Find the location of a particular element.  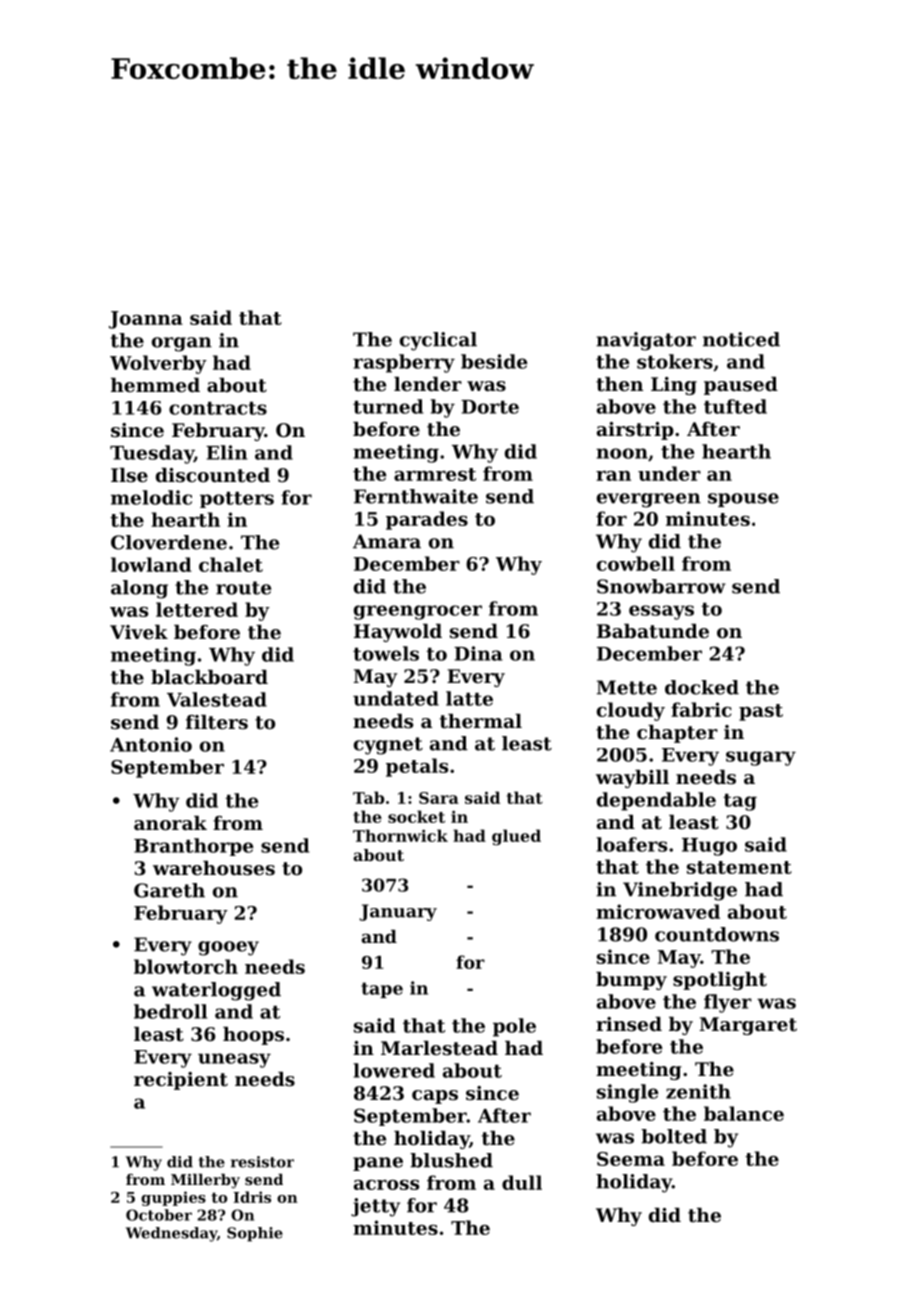

cyclical is located at coordinates (438, 341).
